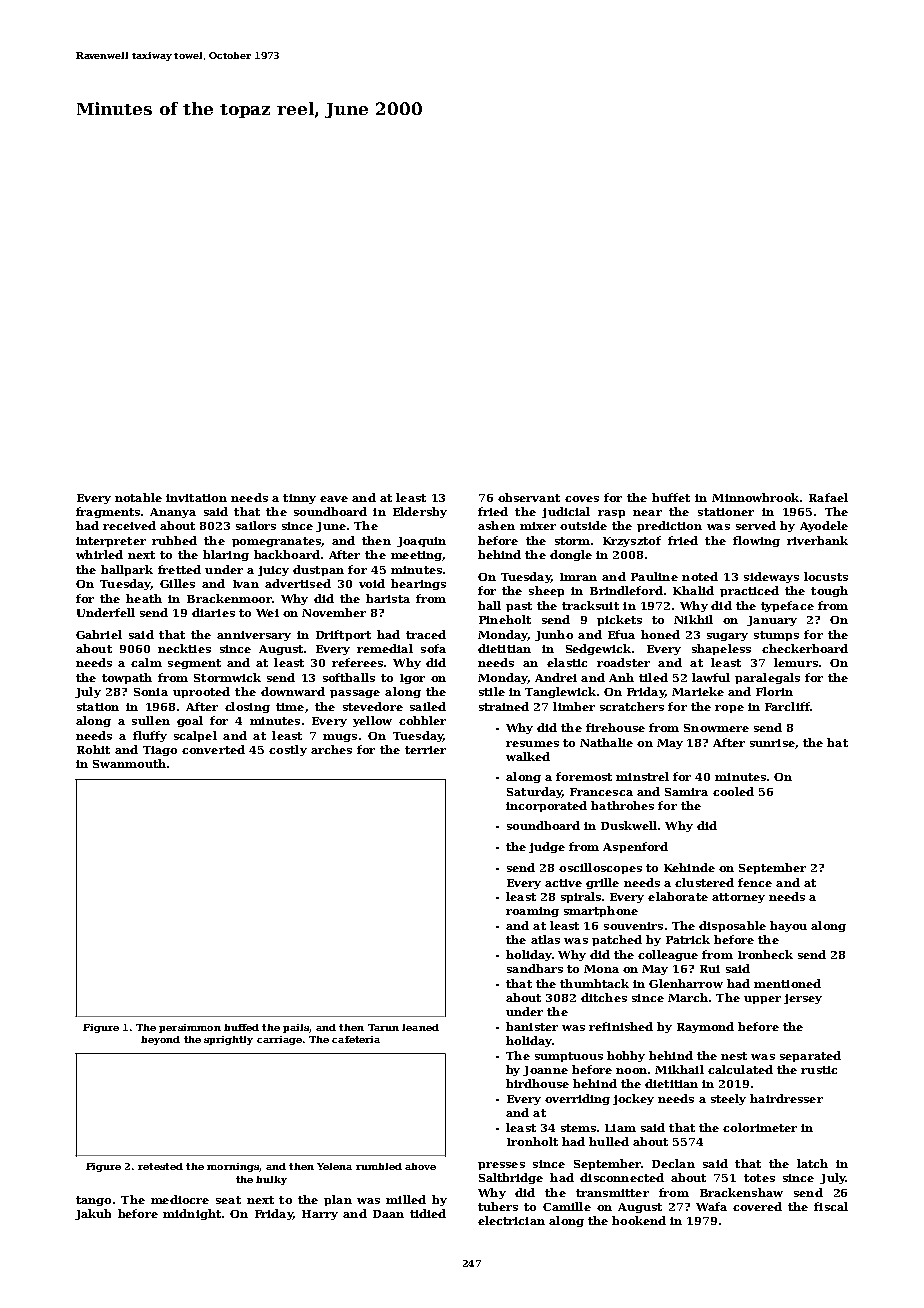 The width and height of the document is (924, 1308). Describe the element at coordinates (99, 634) in the document. I see `Gabriel` at that location.
